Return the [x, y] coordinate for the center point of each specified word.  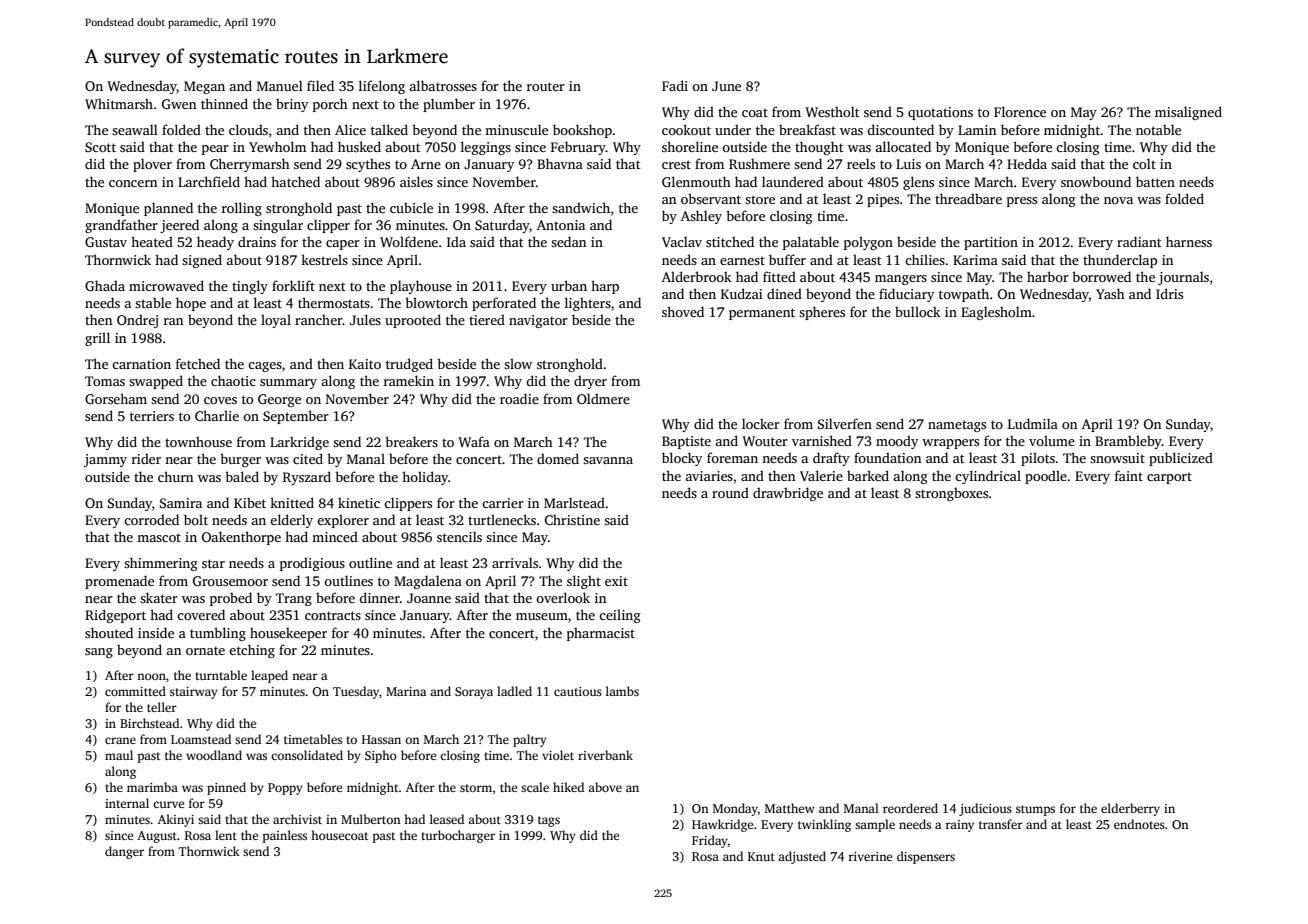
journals [1183, 278]
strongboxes [951, 494]
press [1022, 202]
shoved [683, 311]
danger [124, 852]
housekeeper [288, 634]
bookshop [582, 131]
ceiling [620, 616]
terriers [152, 416]
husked [359, 146]
